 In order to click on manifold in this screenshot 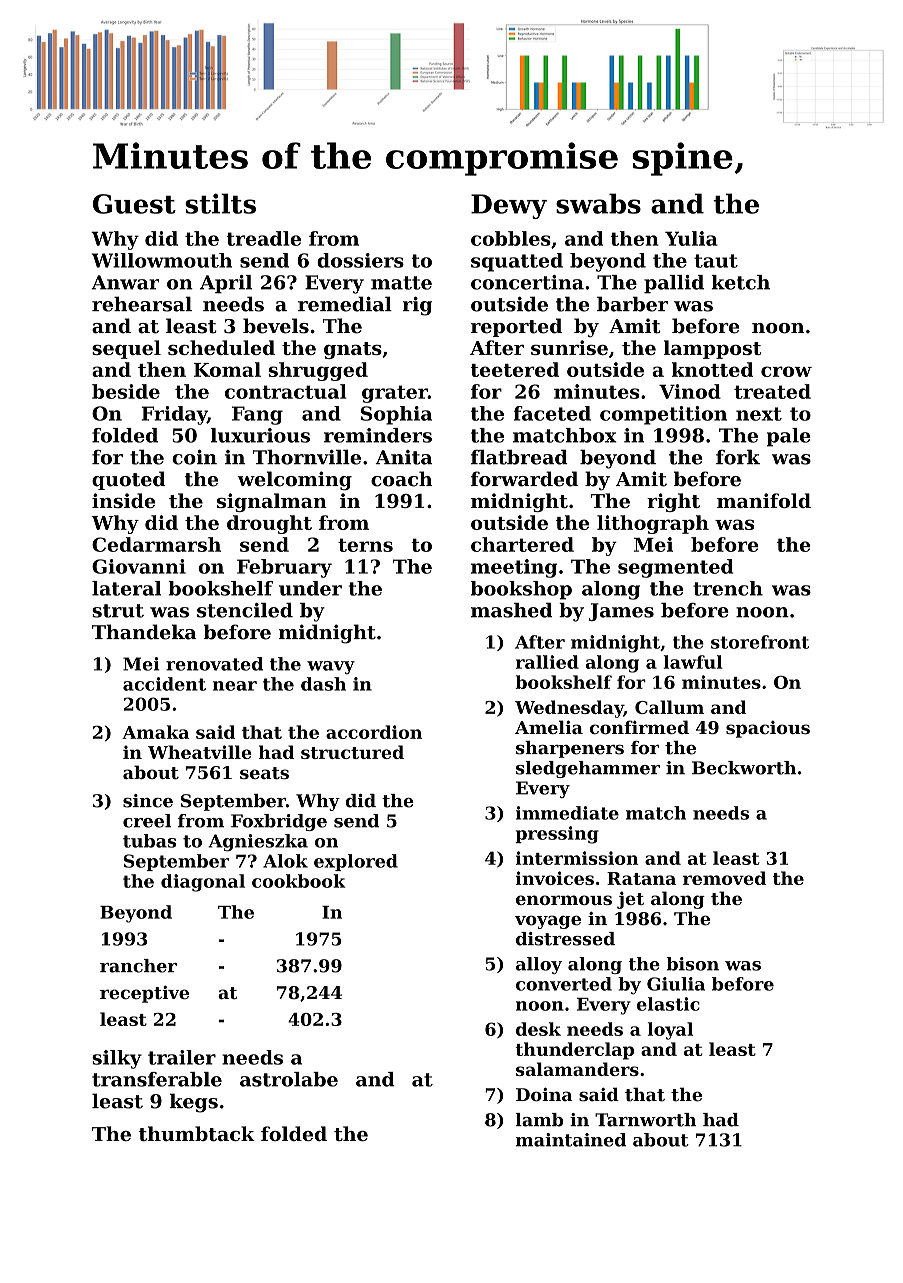, I will do `click(764, 500)`.
